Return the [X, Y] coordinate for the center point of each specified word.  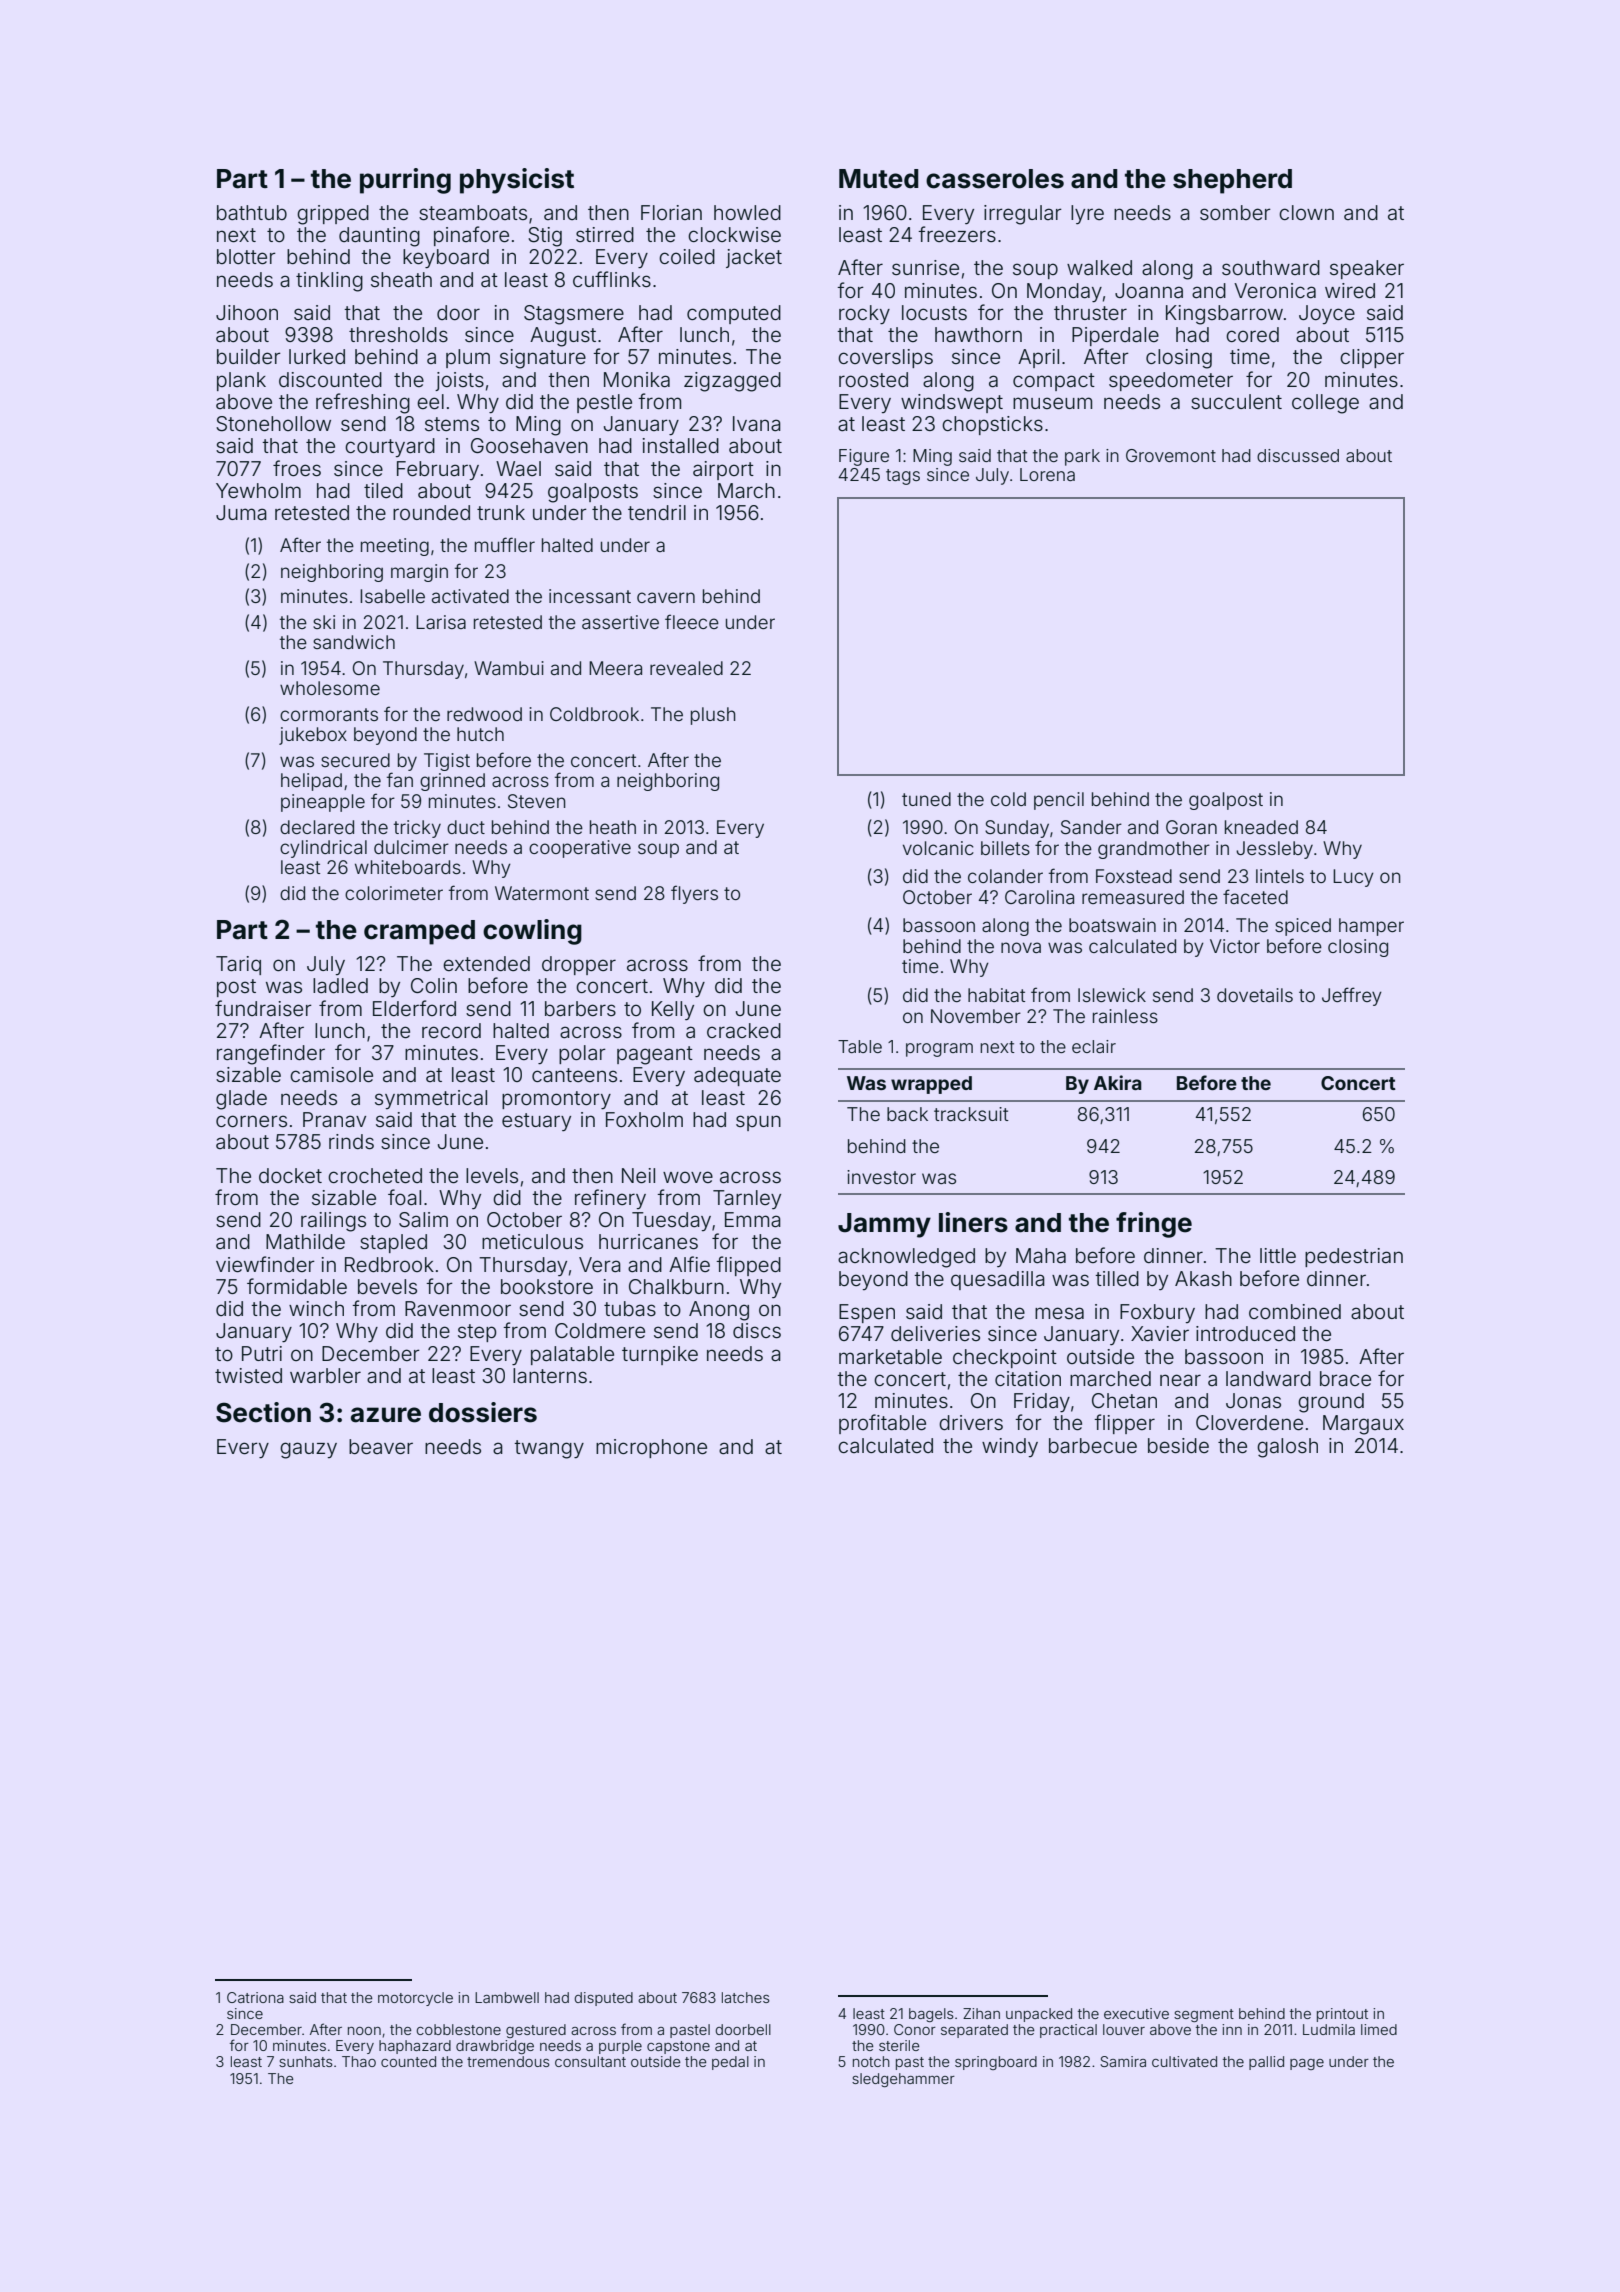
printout [1342, 2015]
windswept [952, 403]
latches [746, 1997]
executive [1136, 2013]
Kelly [673, 1010]
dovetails [1255, 995]
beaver [381, 1446]
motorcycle [415, 1999]
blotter [246, 256]
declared [317, 827]
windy [1010, 1447]
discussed [1298, 455]
